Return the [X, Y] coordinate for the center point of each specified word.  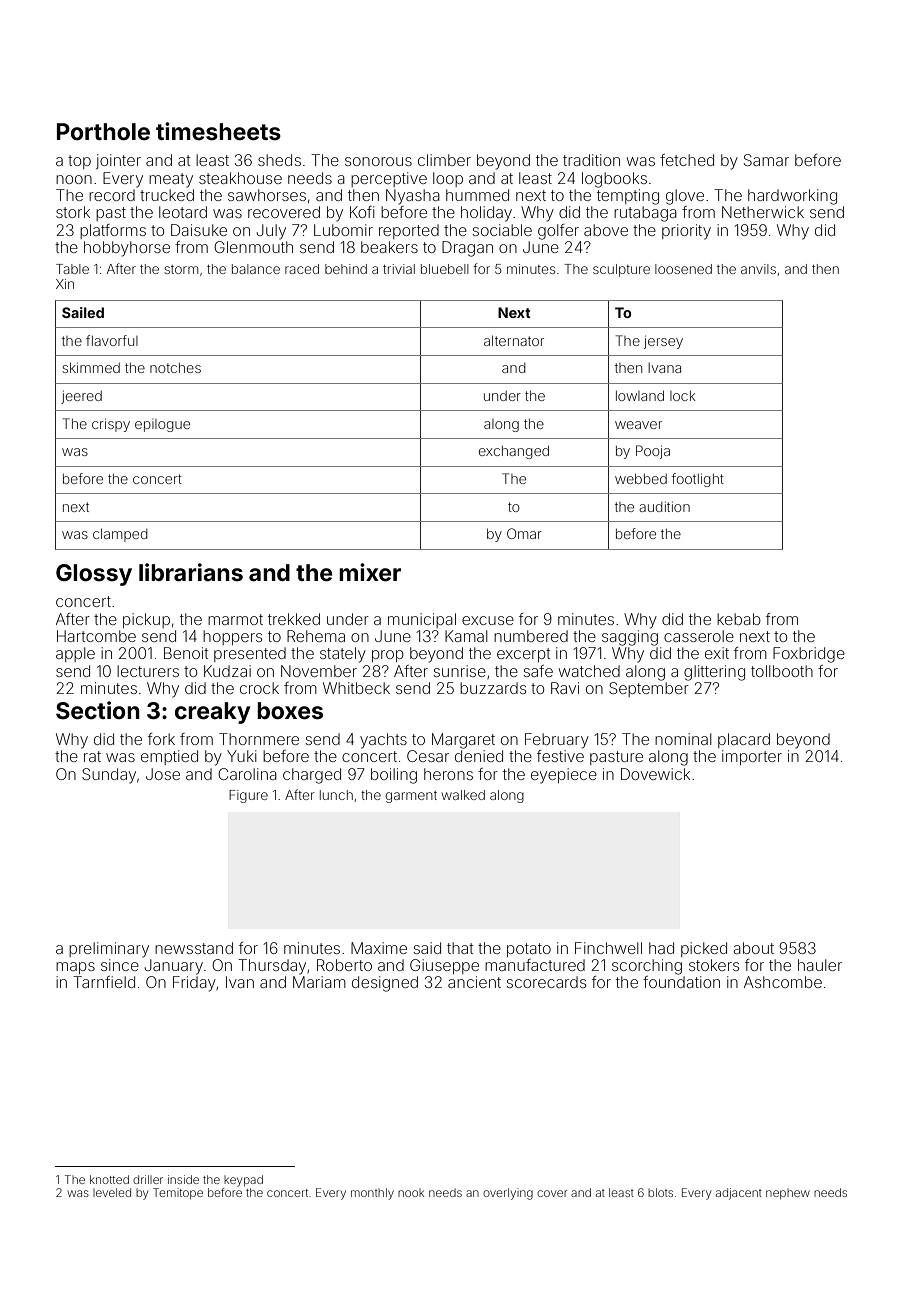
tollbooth [782, 671]
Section [98, 710]
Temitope [178, 1193]
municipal [422, 620]
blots [660, 1192]
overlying [508, 1194]
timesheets [218, 131]
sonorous [378, 161]
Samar [766, 160]
